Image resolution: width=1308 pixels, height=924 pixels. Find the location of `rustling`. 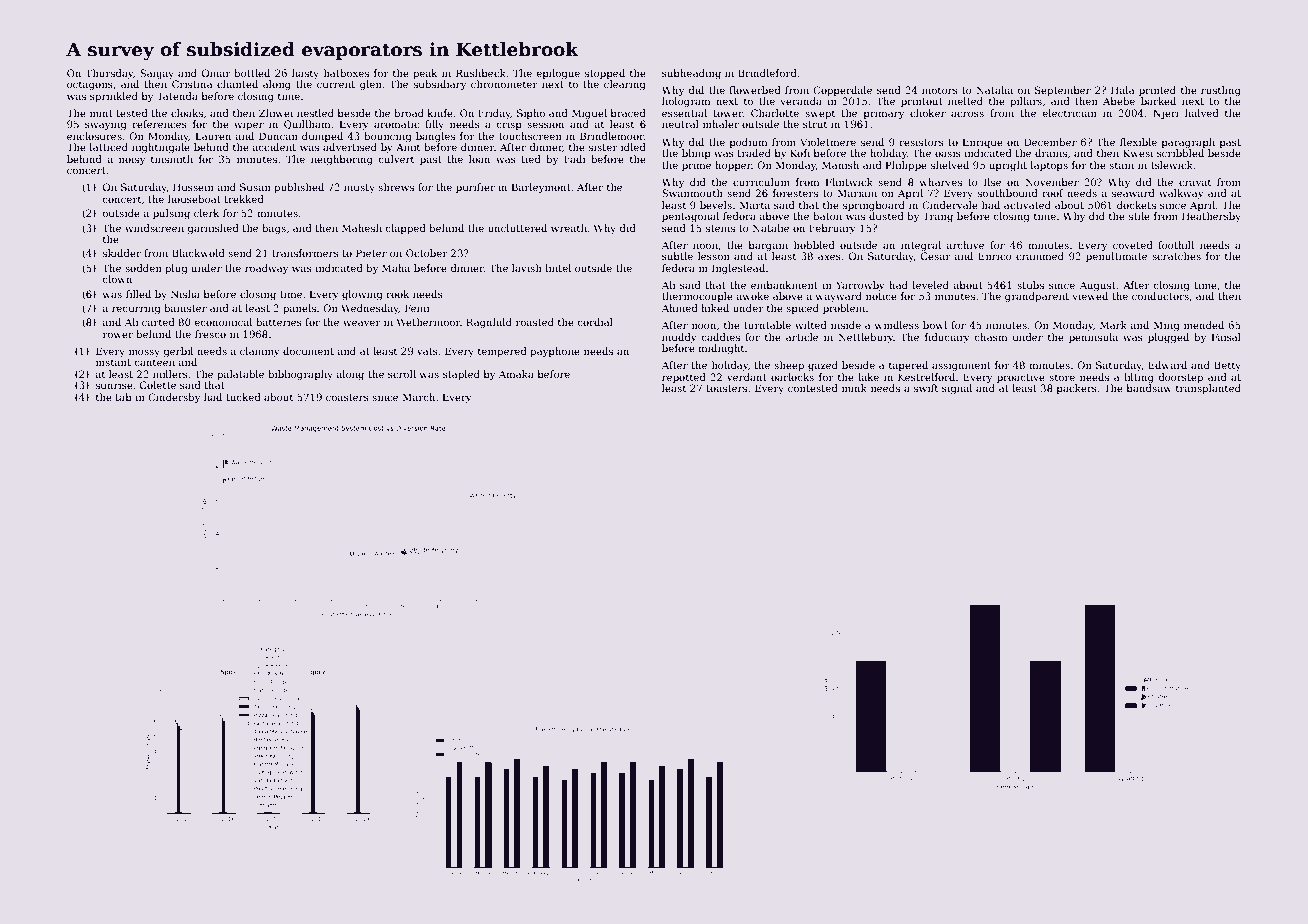

rustling is located at coordinates (1221, 91).
